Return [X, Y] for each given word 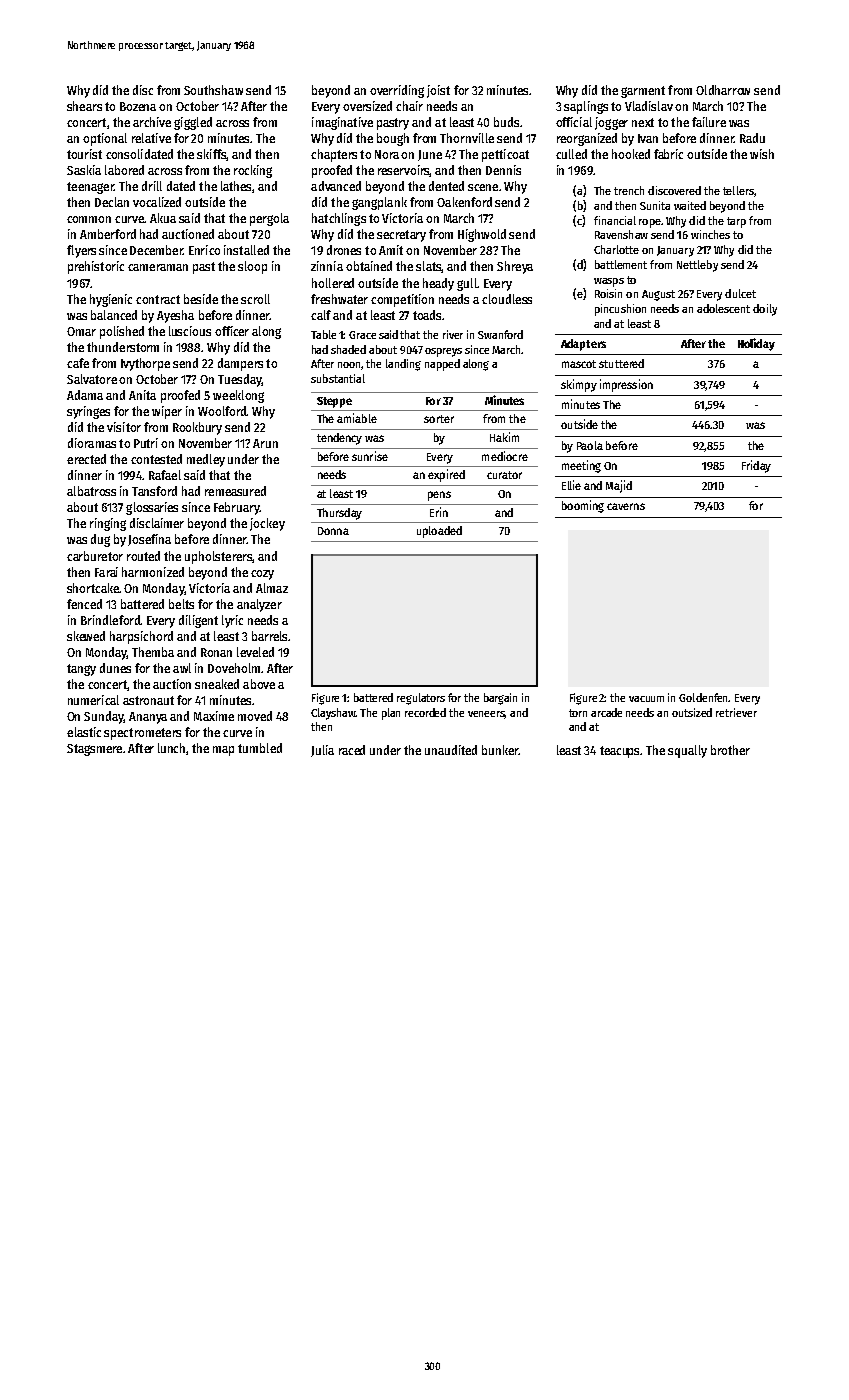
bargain [500, 699]
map [223, 751]
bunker [500, 750]
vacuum [646, 699]
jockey [267, 524]
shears [84, 106]
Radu [752, 138]
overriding [397, 91]
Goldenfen [704, 697]
